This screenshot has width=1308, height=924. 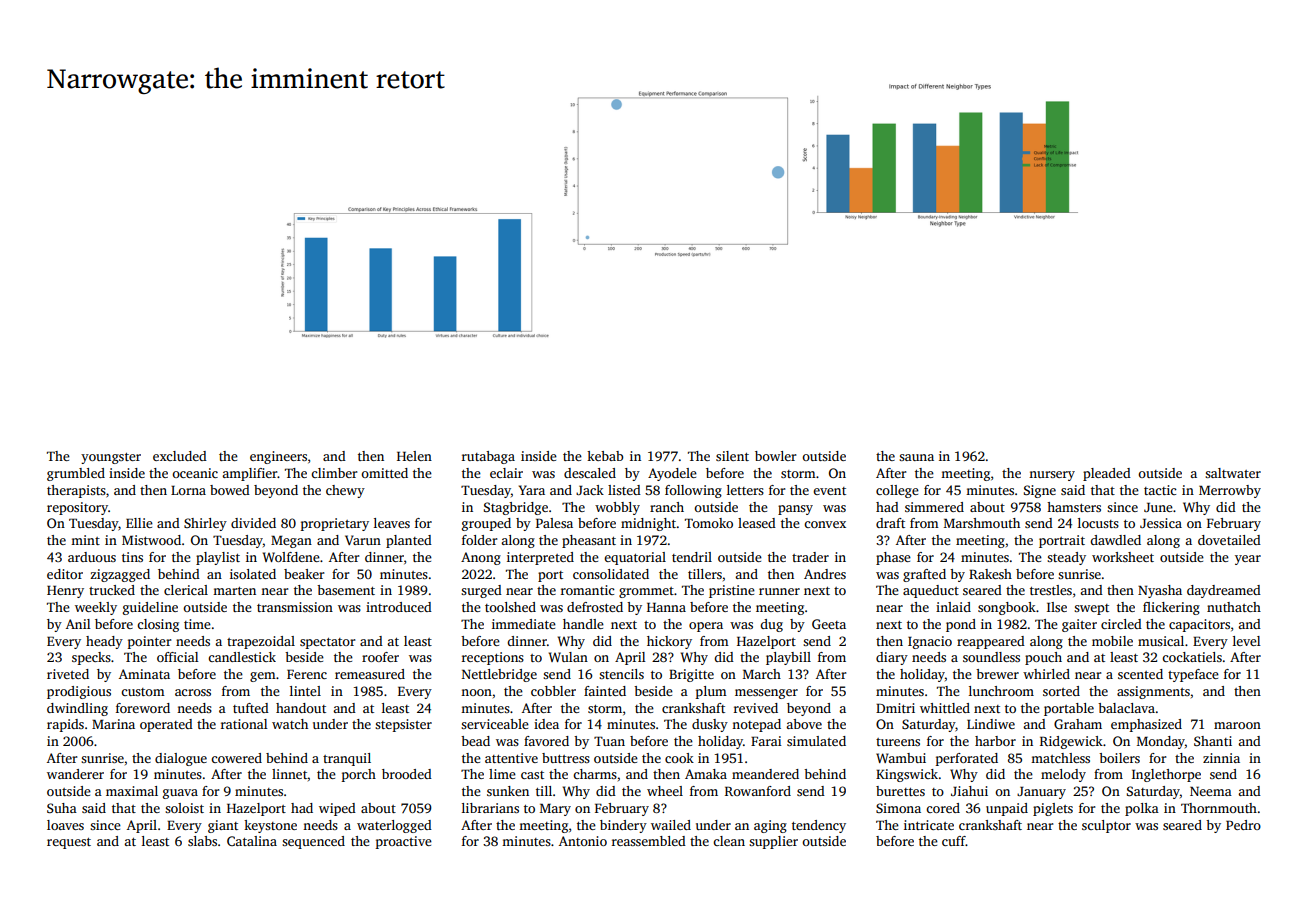 I want to click on gem, so click(x=263, y=677).
